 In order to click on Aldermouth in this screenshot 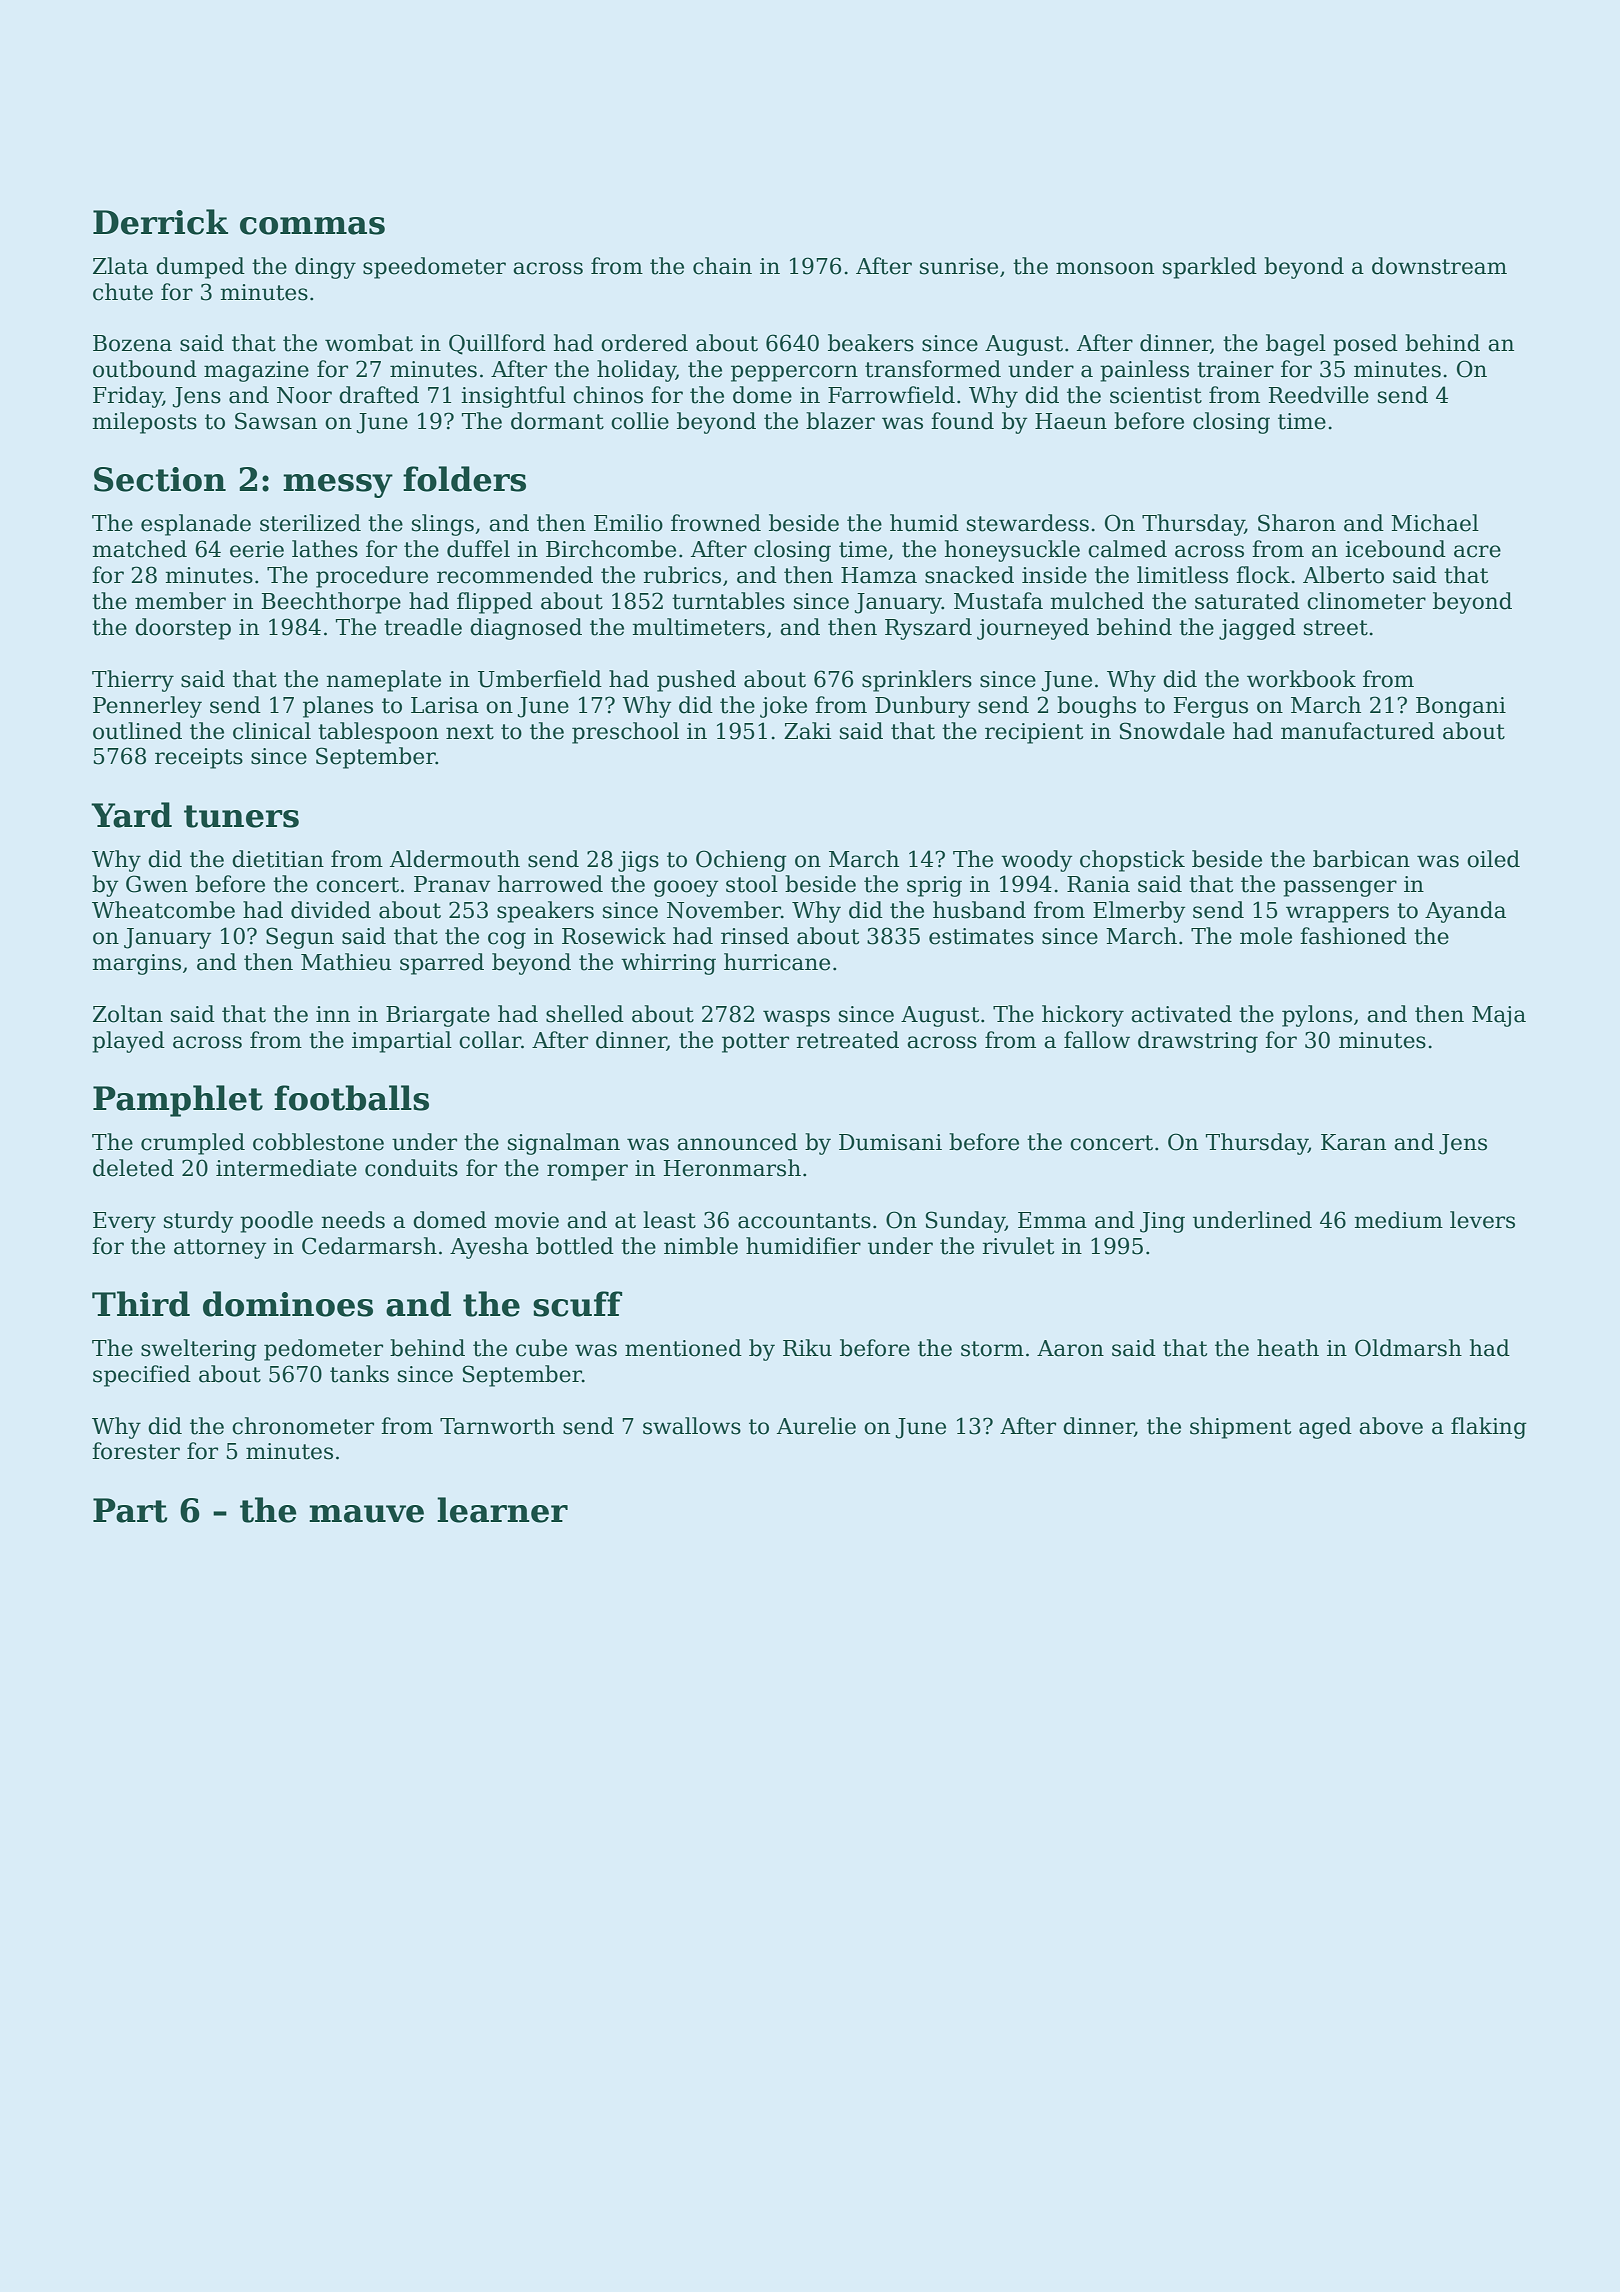, I will do `click(455, 859)`.
